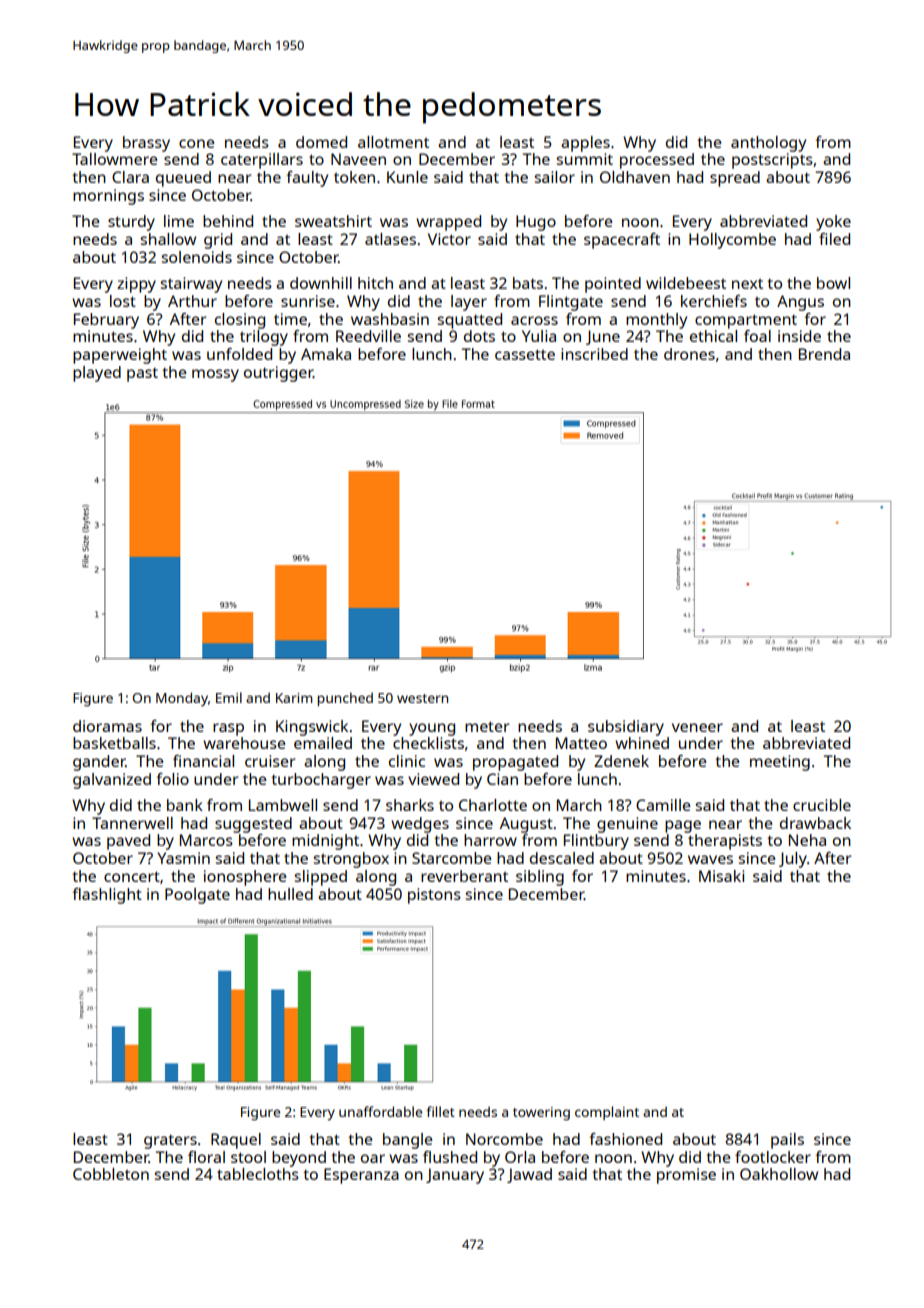 The height and width of the screenshot is (1308, 924). Describe the element at coordinates (420, 825) in the screenshot. I see `wedges` at that location.
